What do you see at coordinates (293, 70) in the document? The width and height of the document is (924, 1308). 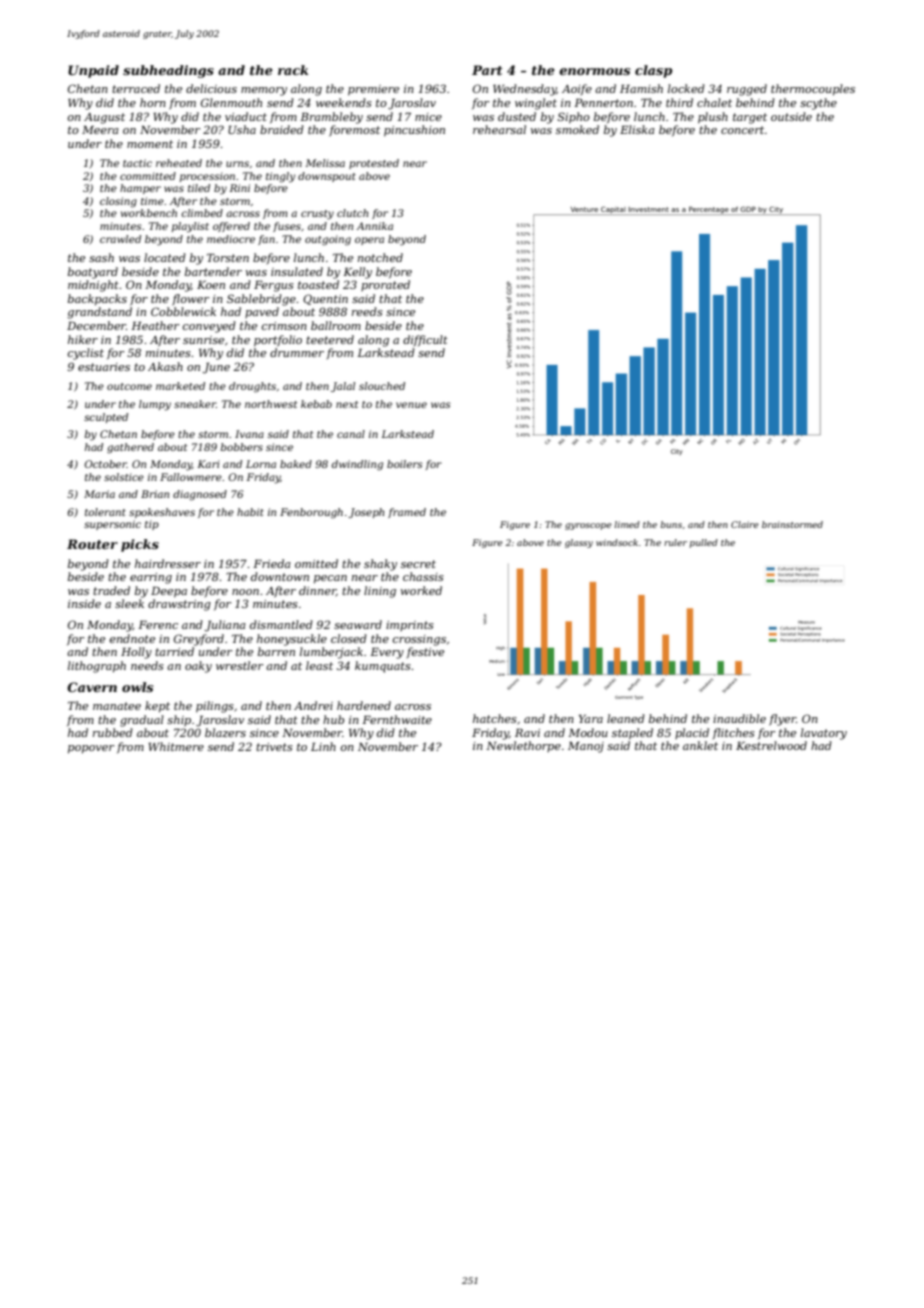 I see `rack` at bounding box center [293, 70].
